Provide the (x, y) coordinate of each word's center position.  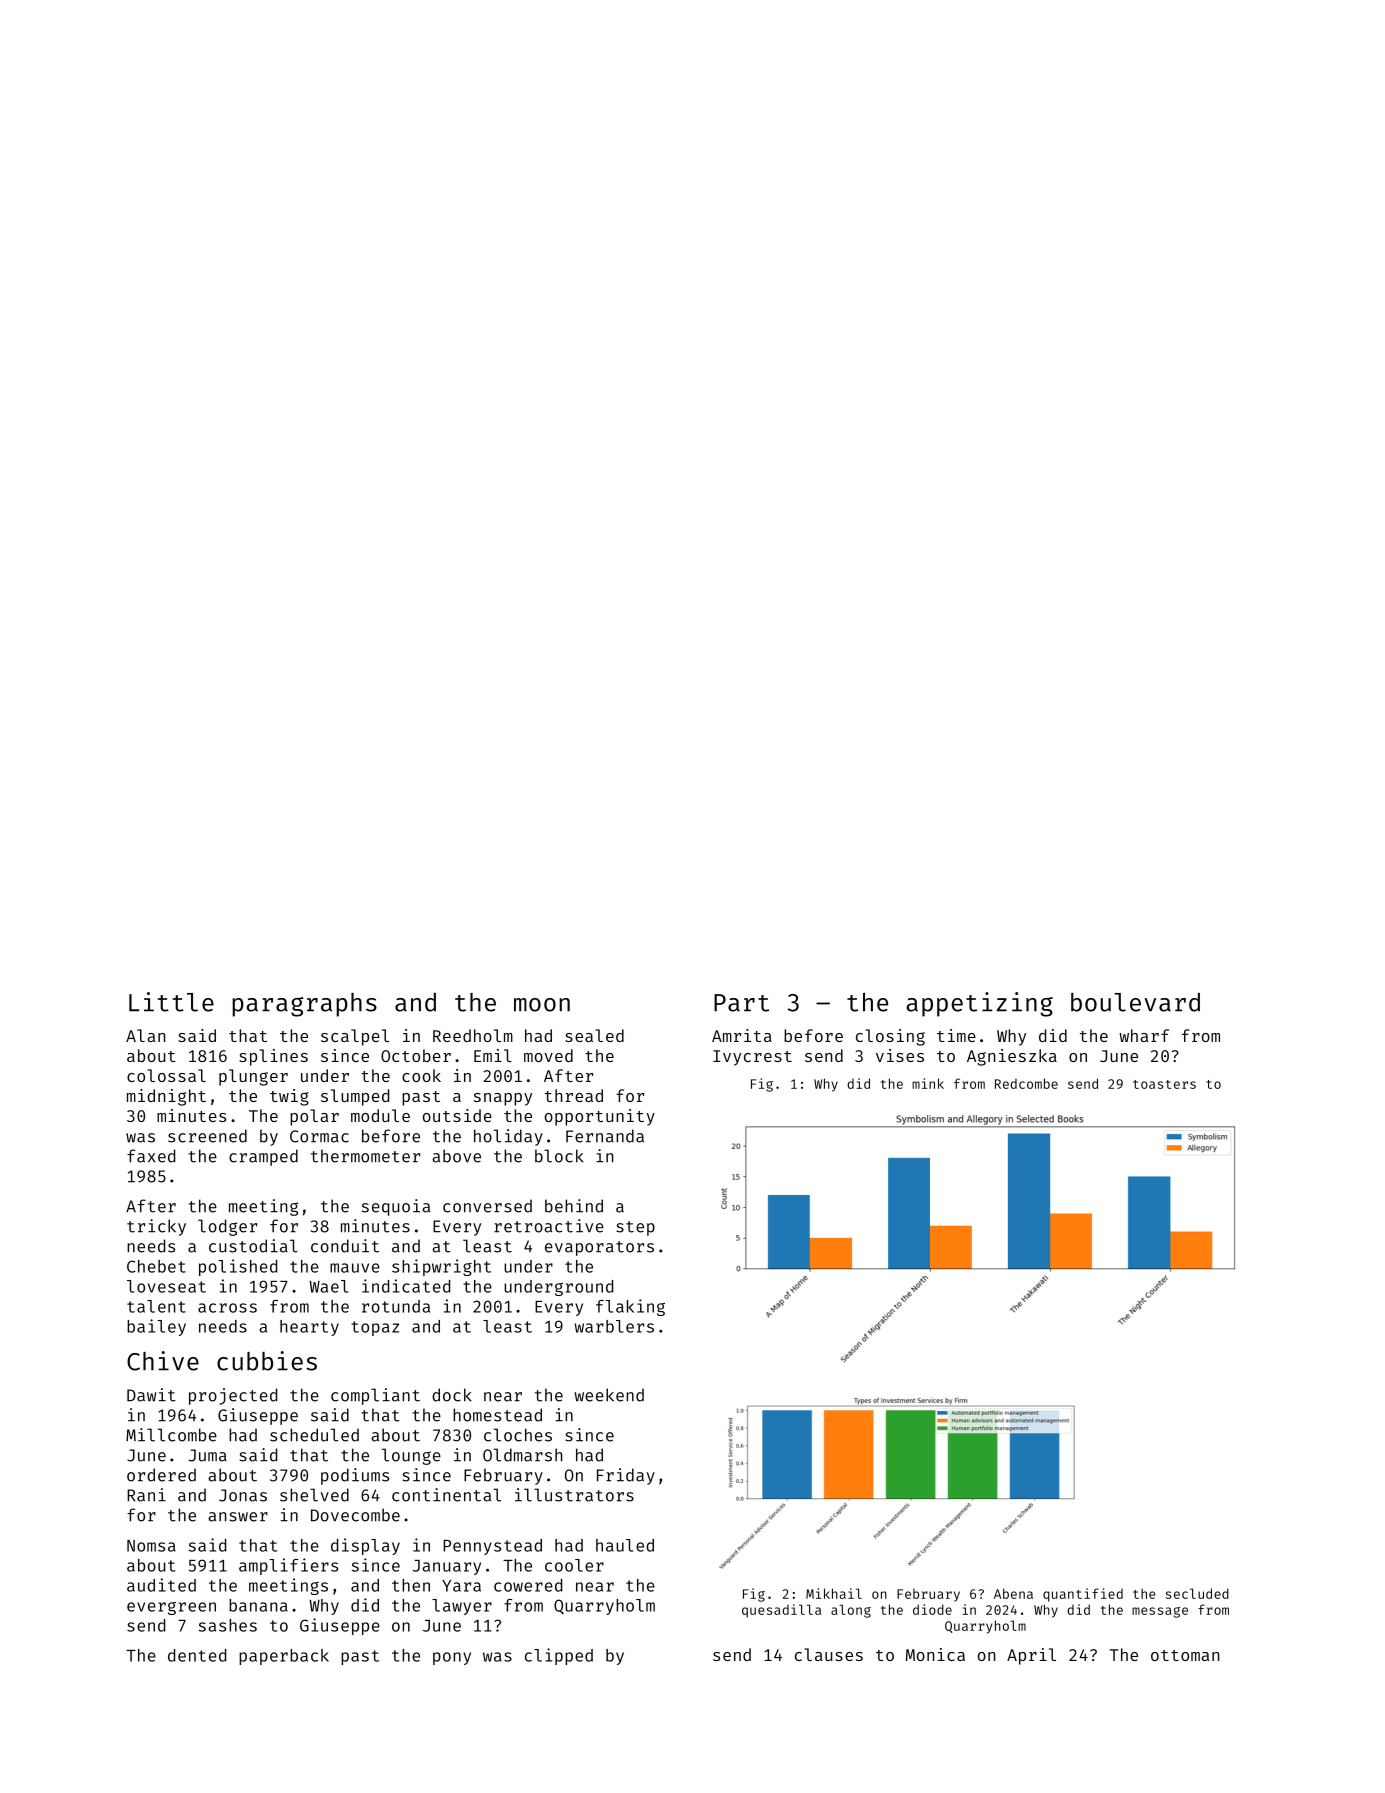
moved (548, 1055)
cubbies (267, 1361)
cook (421, 1075)
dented (197, 1655)
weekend (609, 1395)
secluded (1197, 1593)
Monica (935, 1654)
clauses (829, 1654)
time (956, 1035)
